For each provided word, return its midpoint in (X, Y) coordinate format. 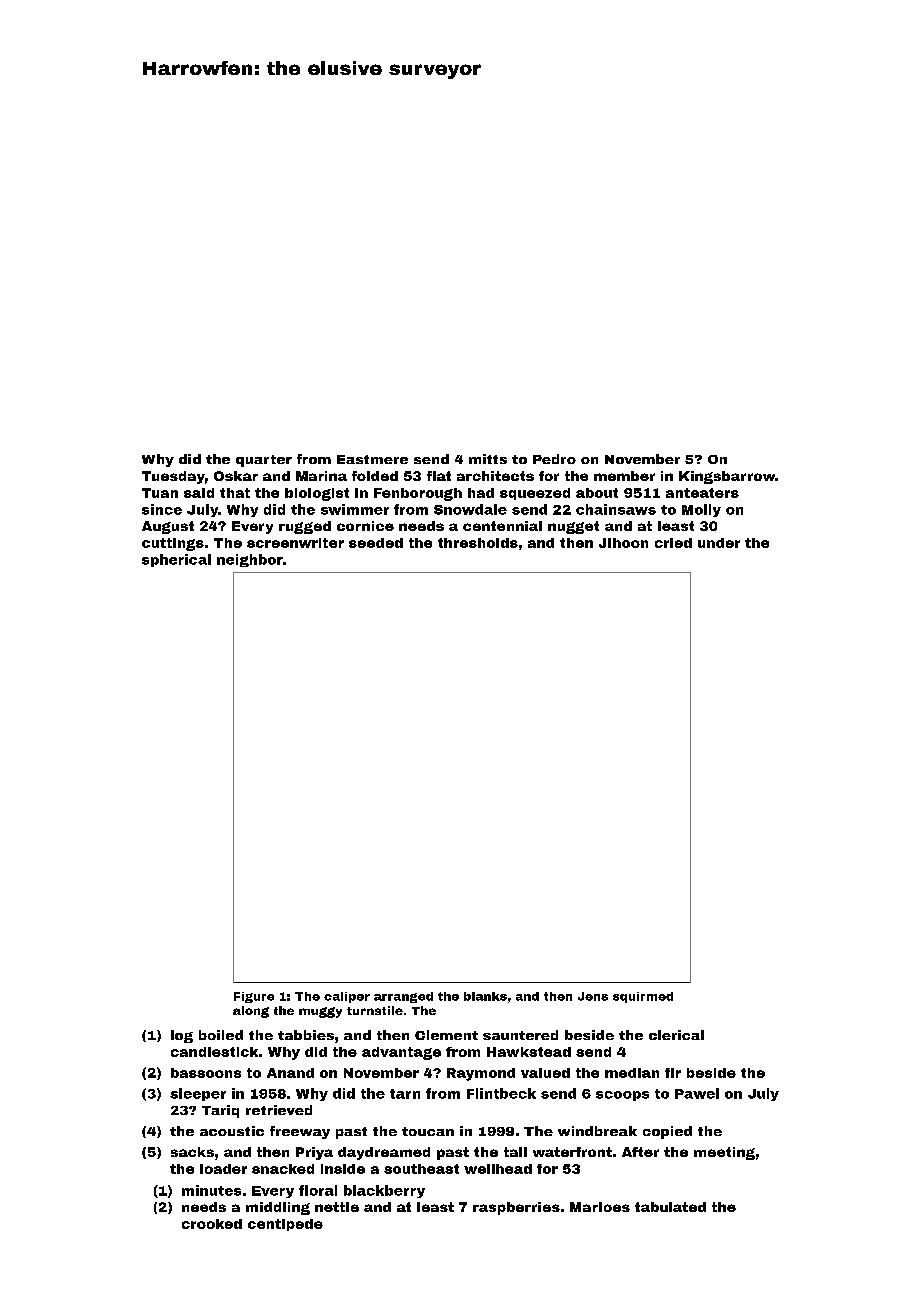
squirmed (643, 997)
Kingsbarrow (727, 477)
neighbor (250, 560)
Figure (254, 997)
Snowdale (470, 509)
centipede (285, 1225)
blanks (485, 996)
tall (515, 1152)
